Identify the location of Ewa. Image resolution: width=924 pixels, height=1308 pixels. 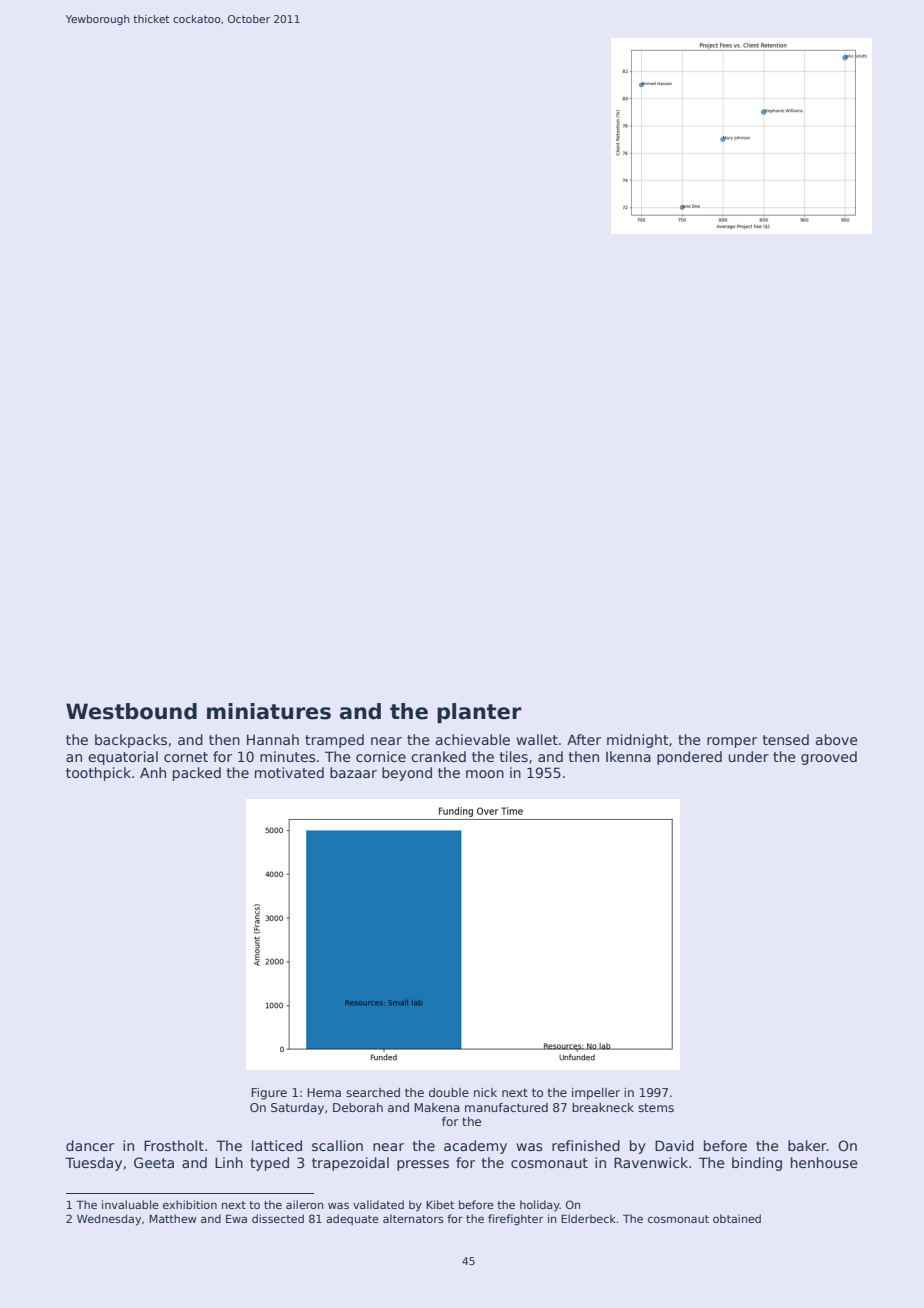
(236, 1218).
